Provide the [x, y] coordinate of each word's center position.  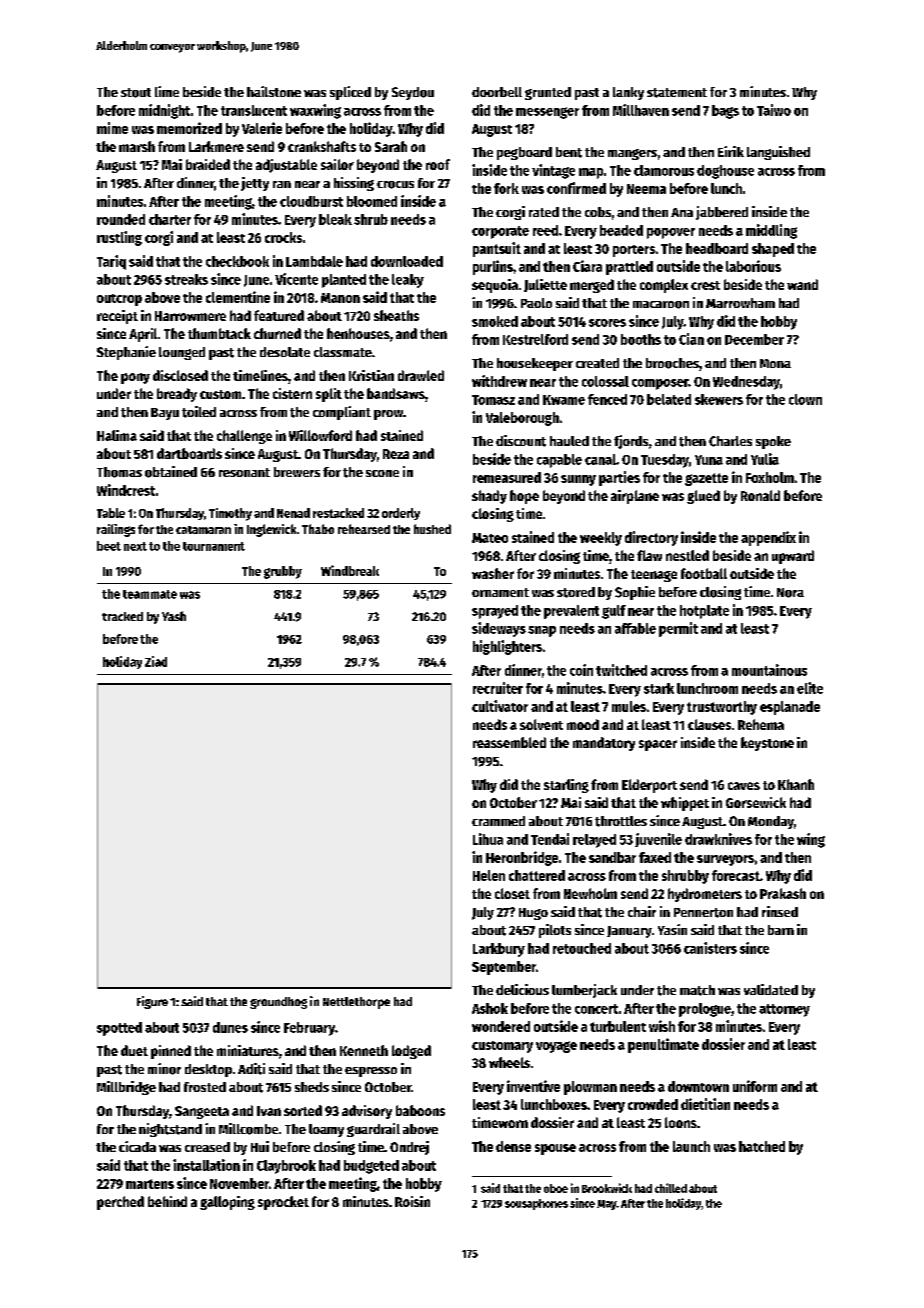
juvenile [658, 840]
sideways [499, 629]
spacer [658, 745]
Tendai [550, 839]
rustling [119, 238]
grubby [283, 572]
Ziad [156, 661]
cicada [137, 1146]
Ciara [587, 266]
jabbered [722, 213]
